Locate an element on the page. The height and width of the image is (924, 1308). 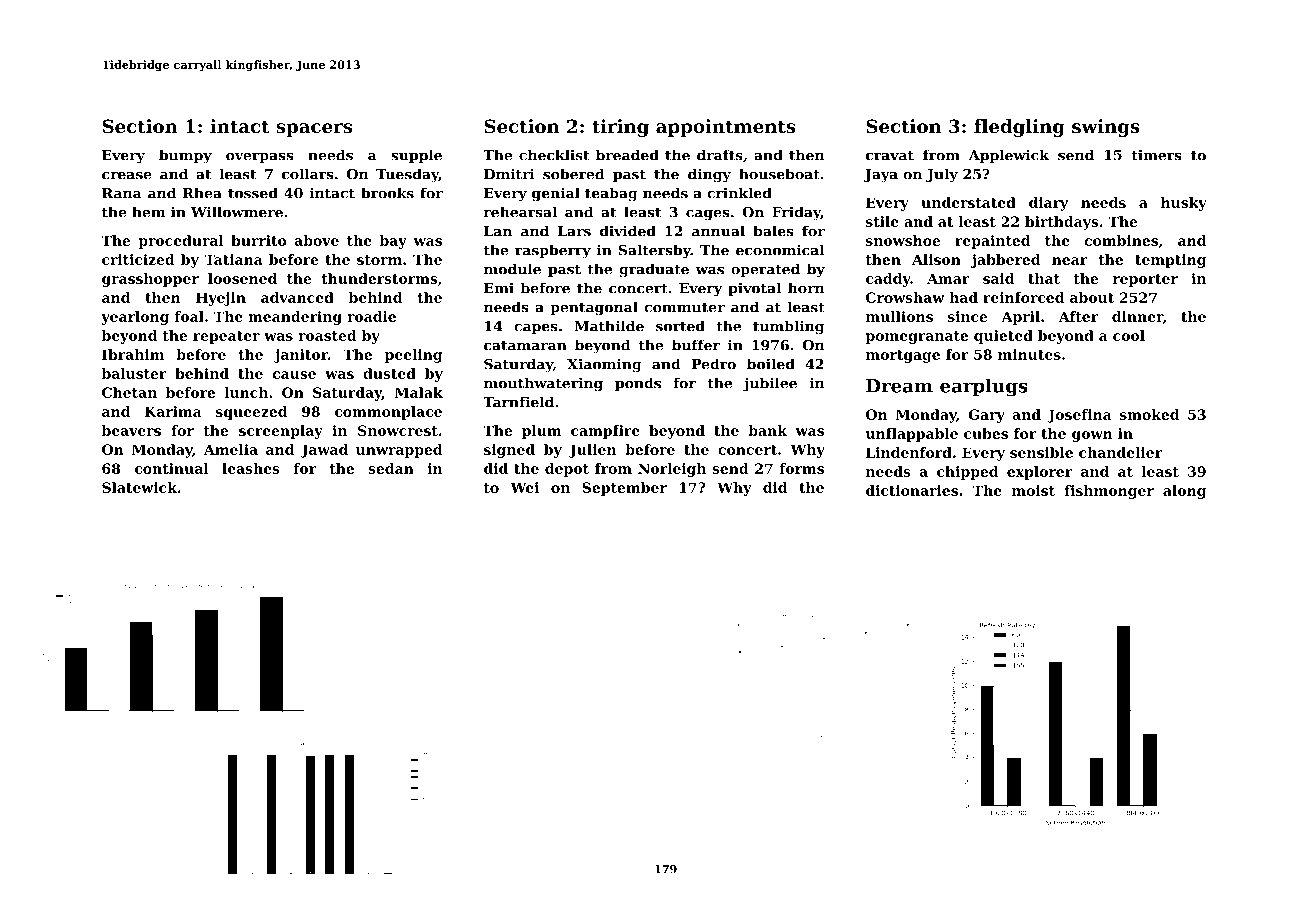
janitor is located at coordinates (301, 356).
